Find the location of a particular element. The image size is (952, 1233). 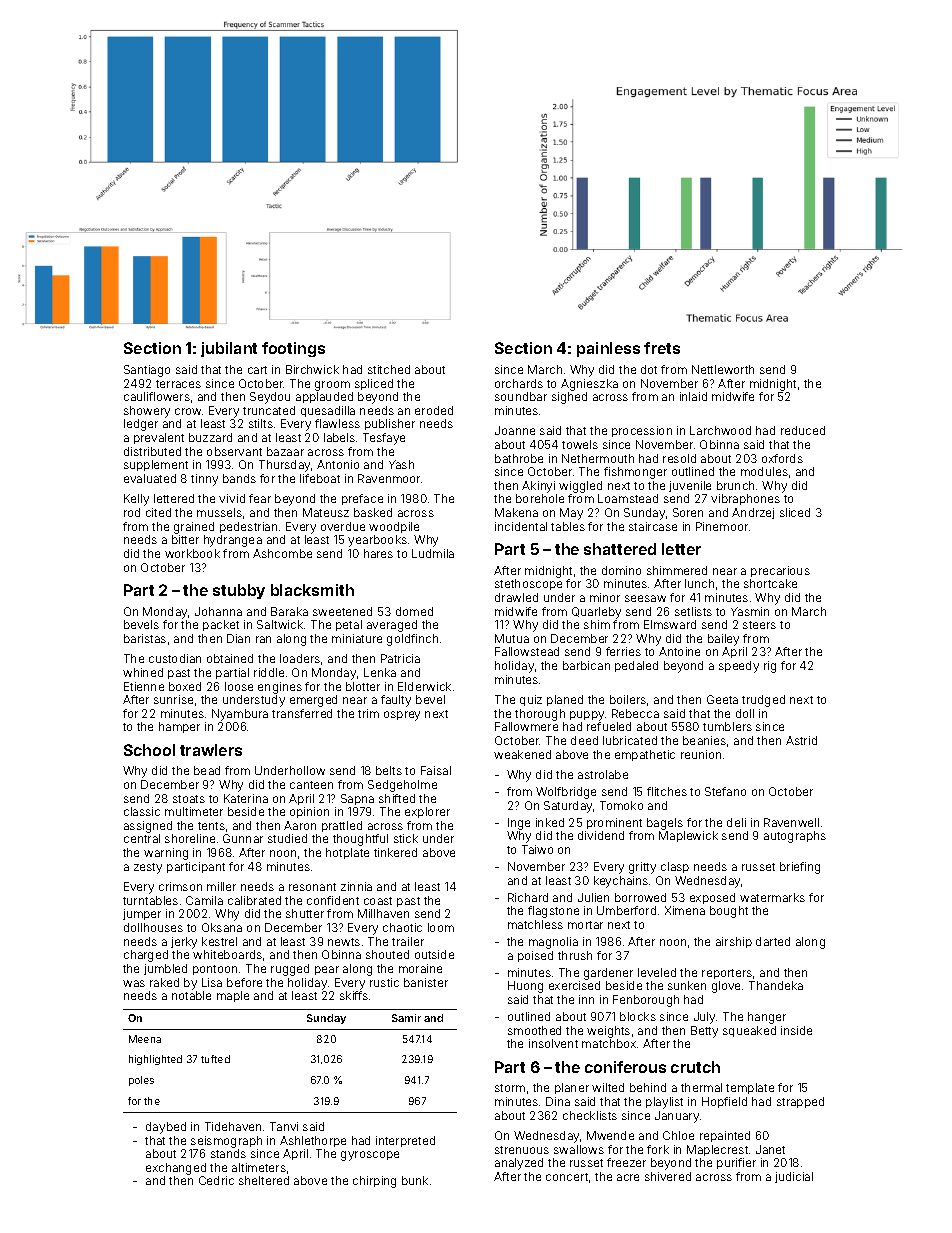

reunion is located at coordinates (701, 754).
